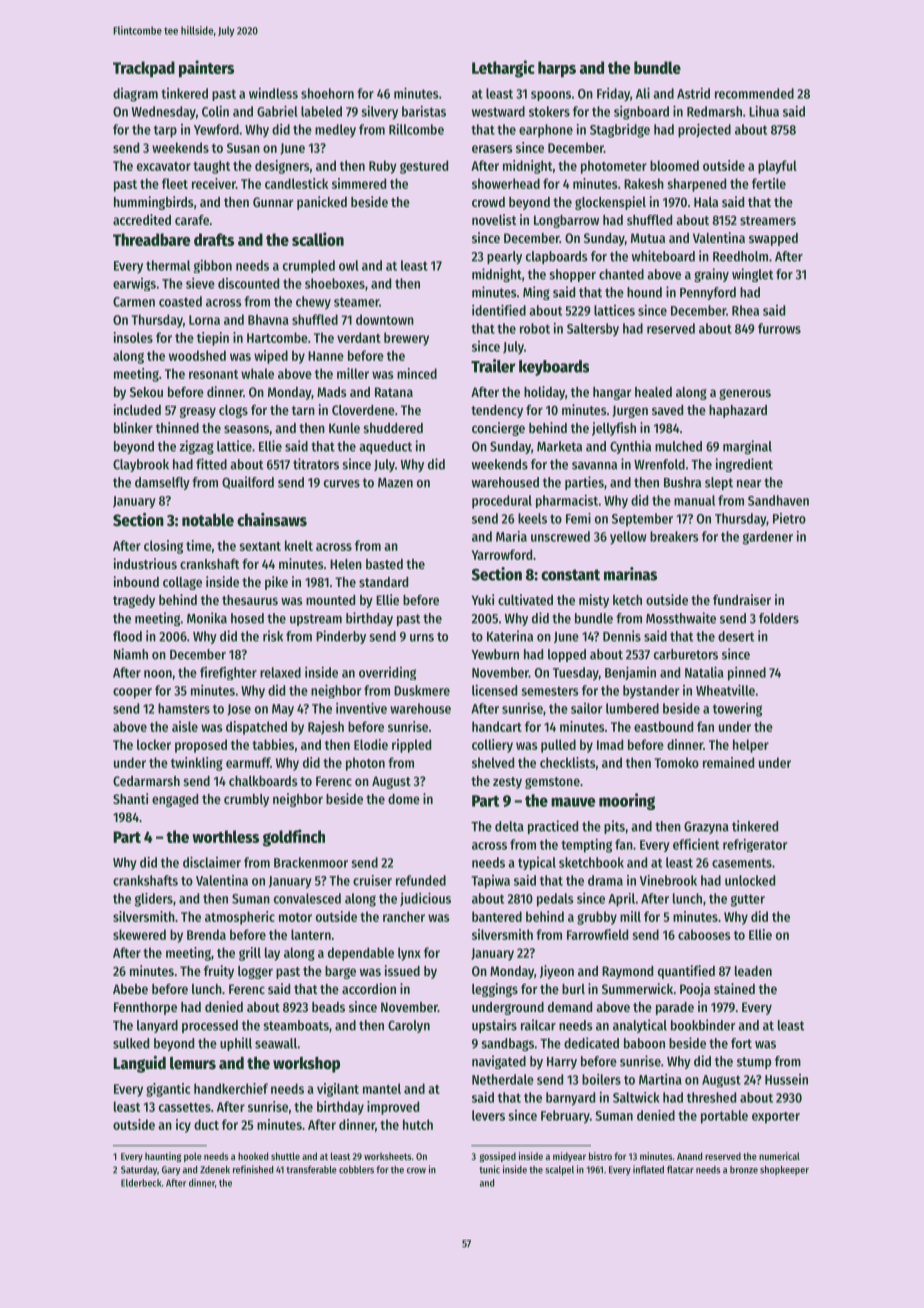 This image has width=924, height=1308. What do you see at coordinates (236, 1044) in the image?
I see `uphill` at bounding box center [236, 1044].
